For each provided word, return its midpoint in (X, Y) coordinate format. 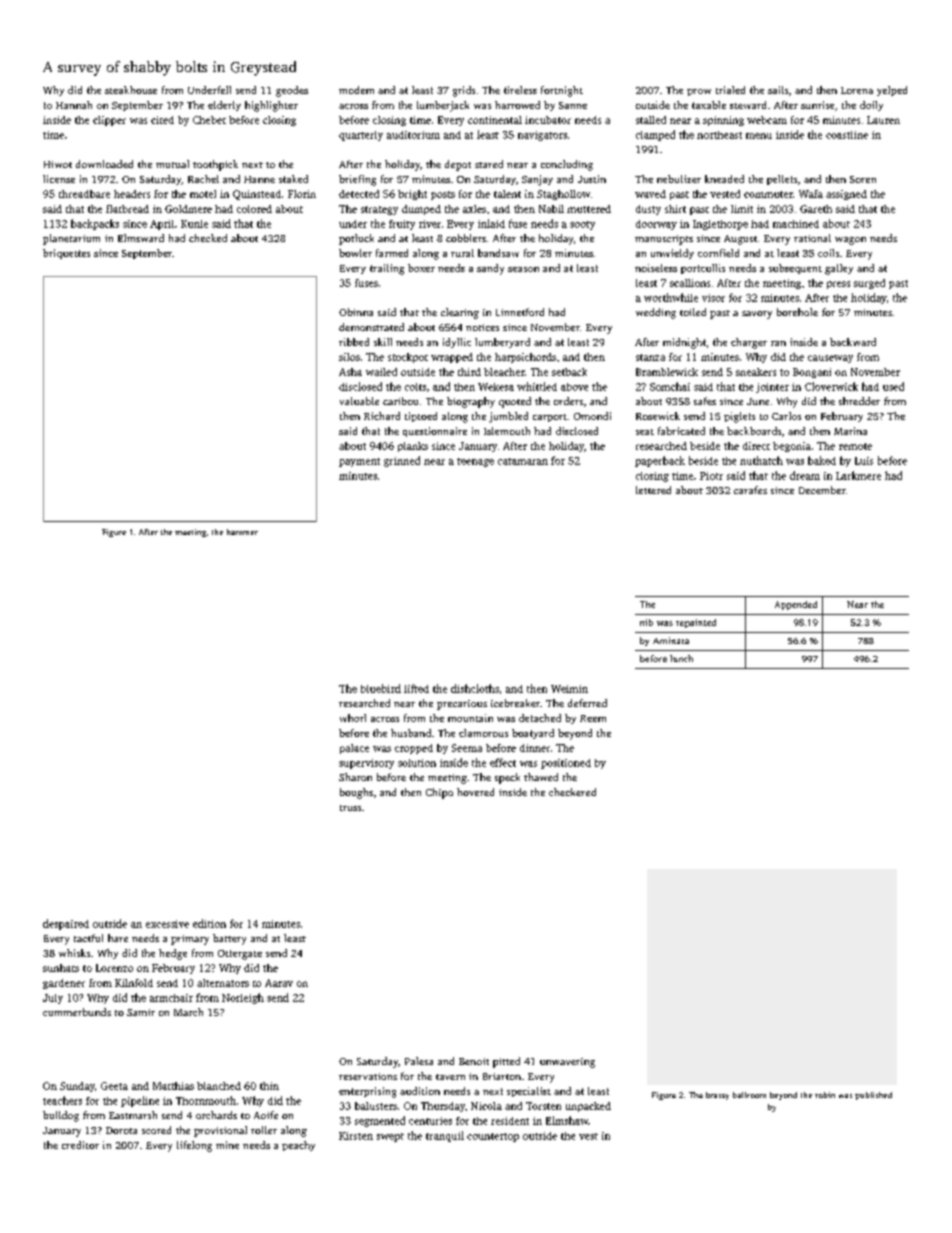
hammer (242, 532)
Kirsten (356, 1136)
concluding (567, 165)
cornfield (718, 253)
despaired (66, 924)
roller (264, 1130)
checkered (572, 792)
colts (415, 387)
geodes (292, 91)
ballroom (749, 1095)
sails (778, 90)
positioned (566, 764)
